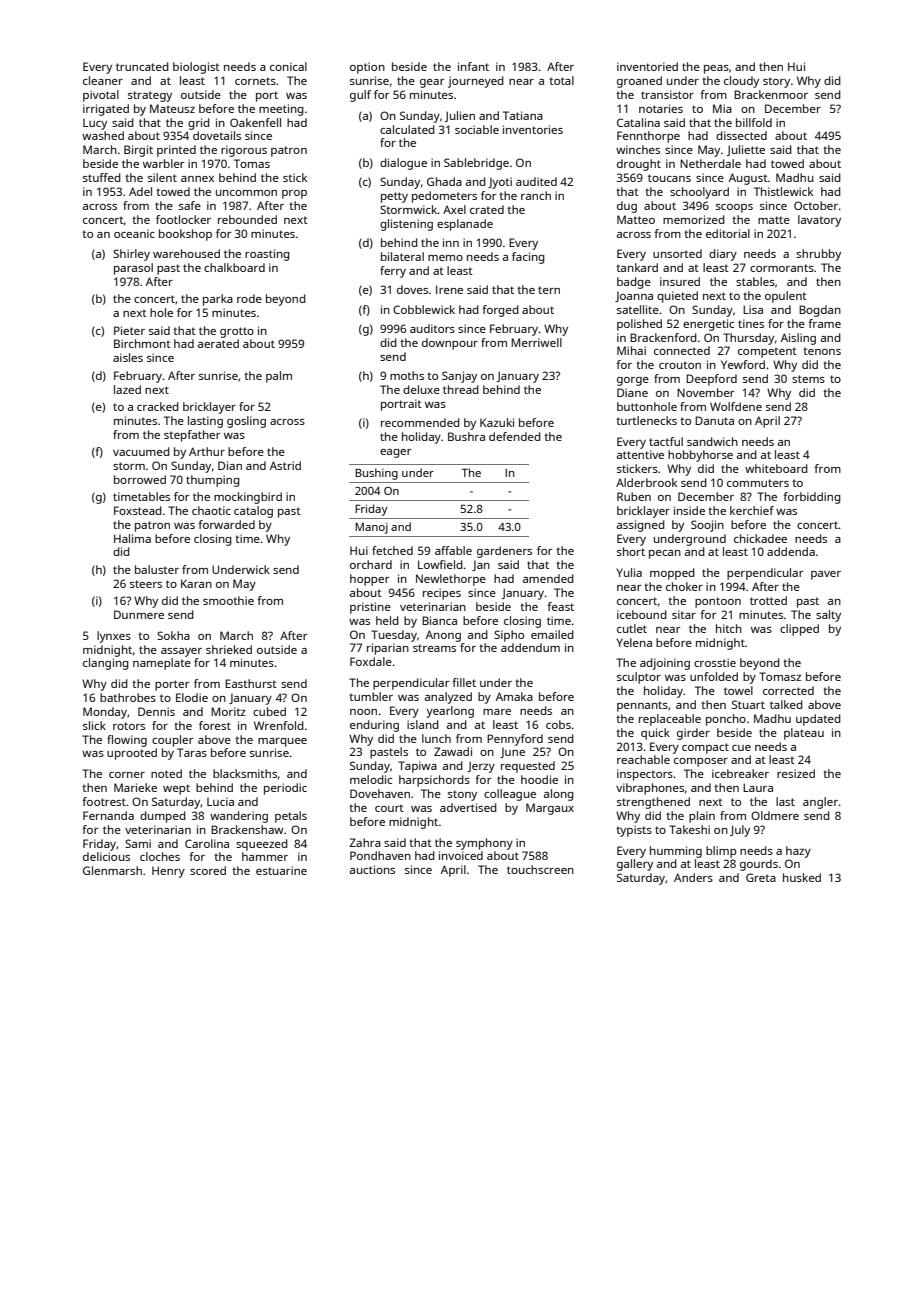 The height and width of the image is (1308, 924). Describe the element at coordinates (288, 66) in the image. I see `conical` at that location.
